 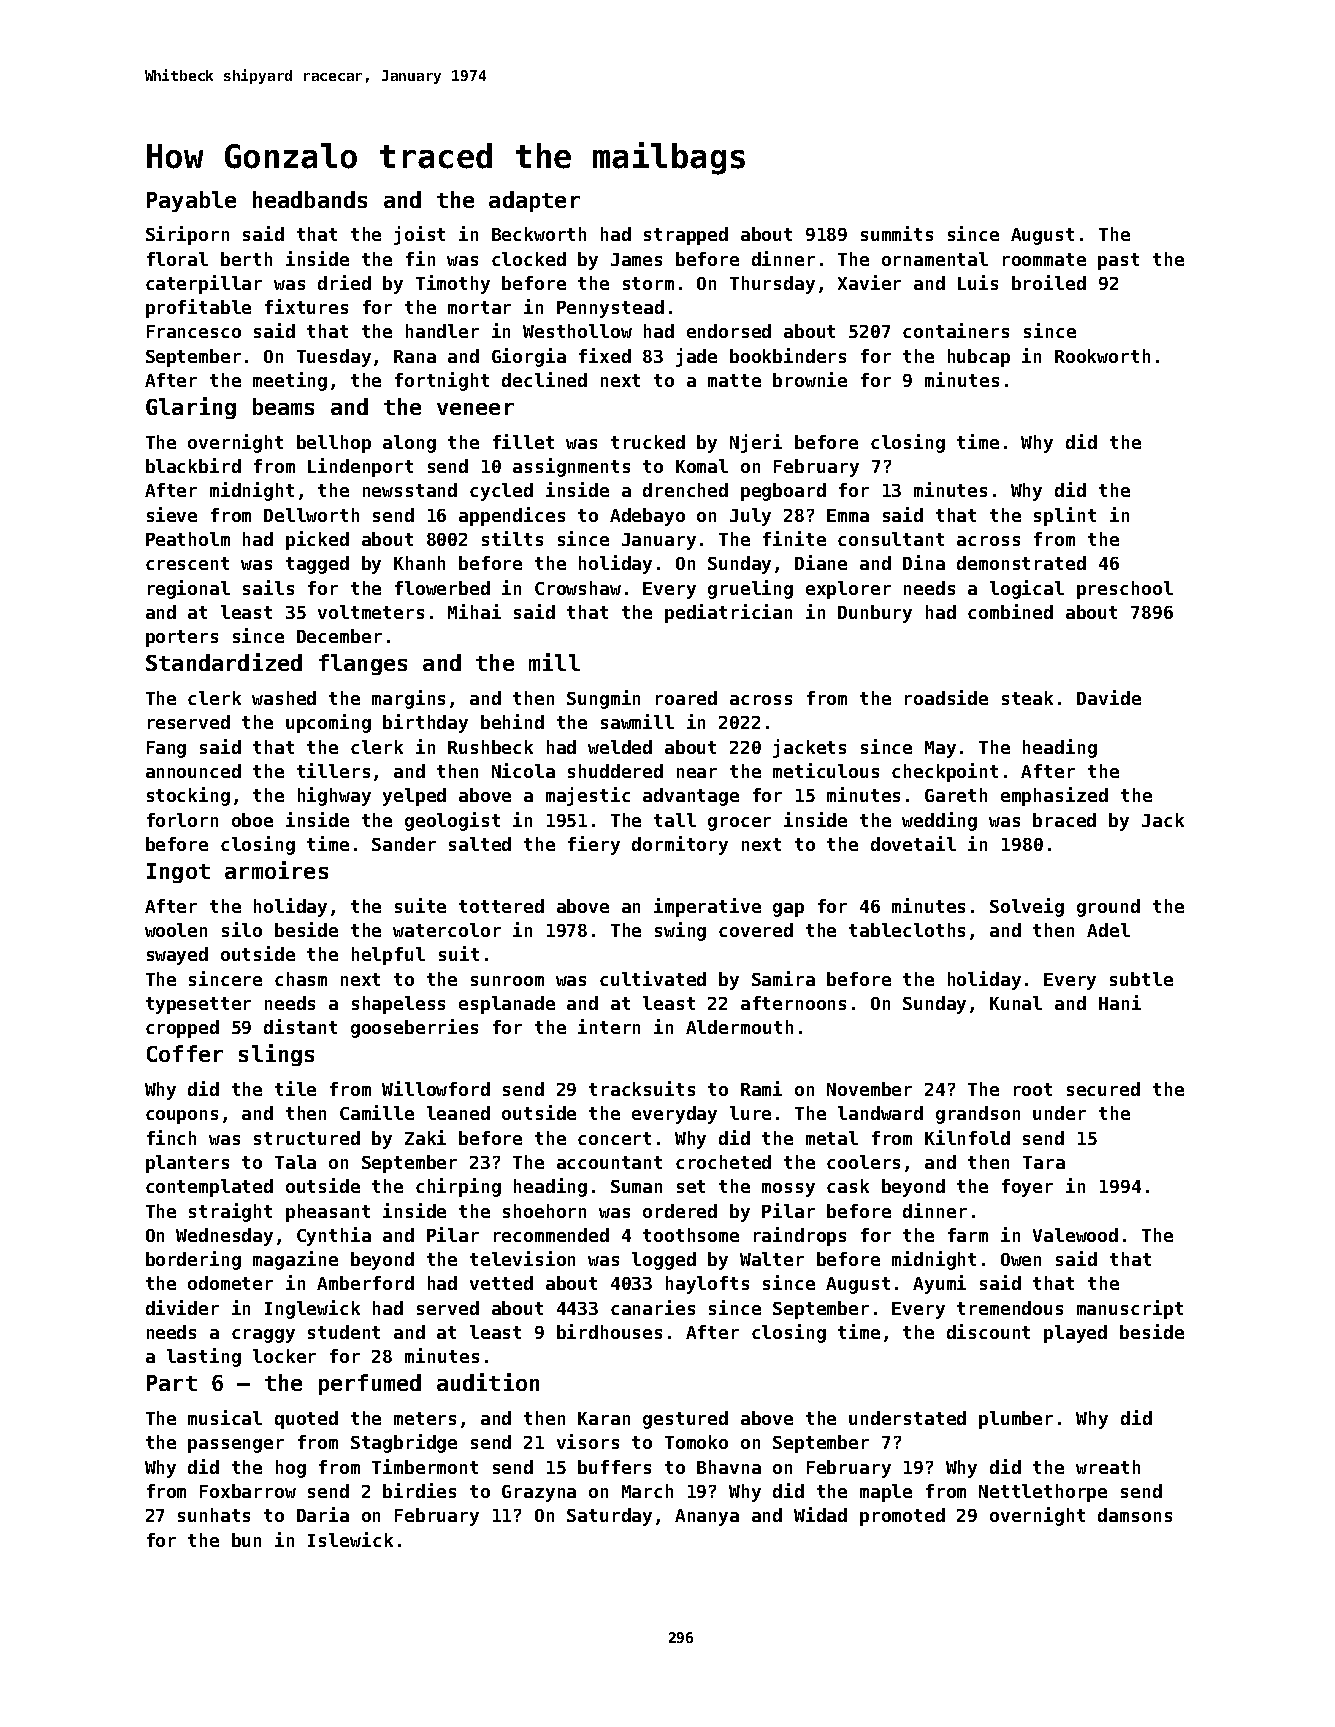 I want to click on preschool, so click(x=1125, y=590).
